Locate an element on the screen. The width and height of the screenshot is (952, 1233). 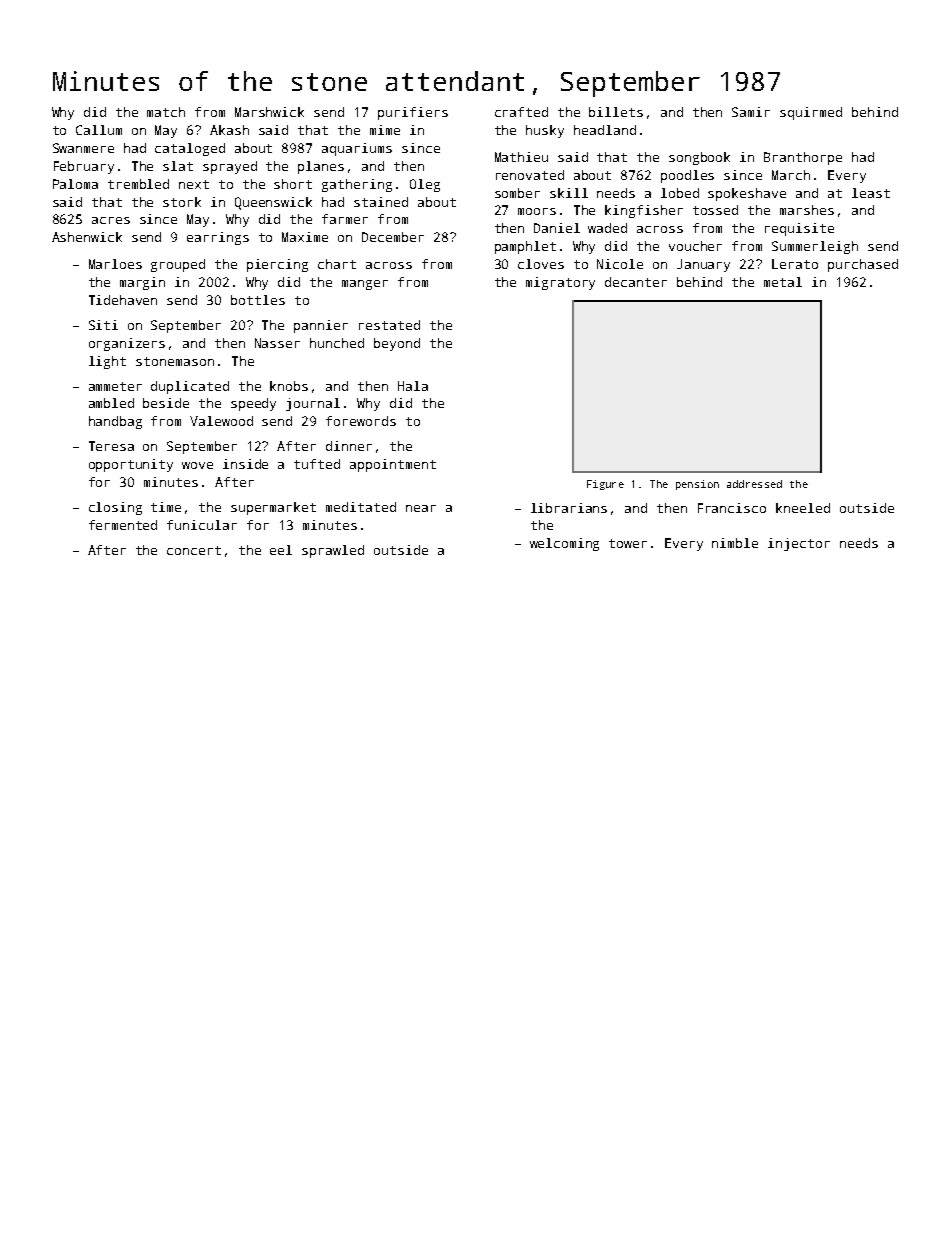
beyond is located at coordinates (397, 344).
